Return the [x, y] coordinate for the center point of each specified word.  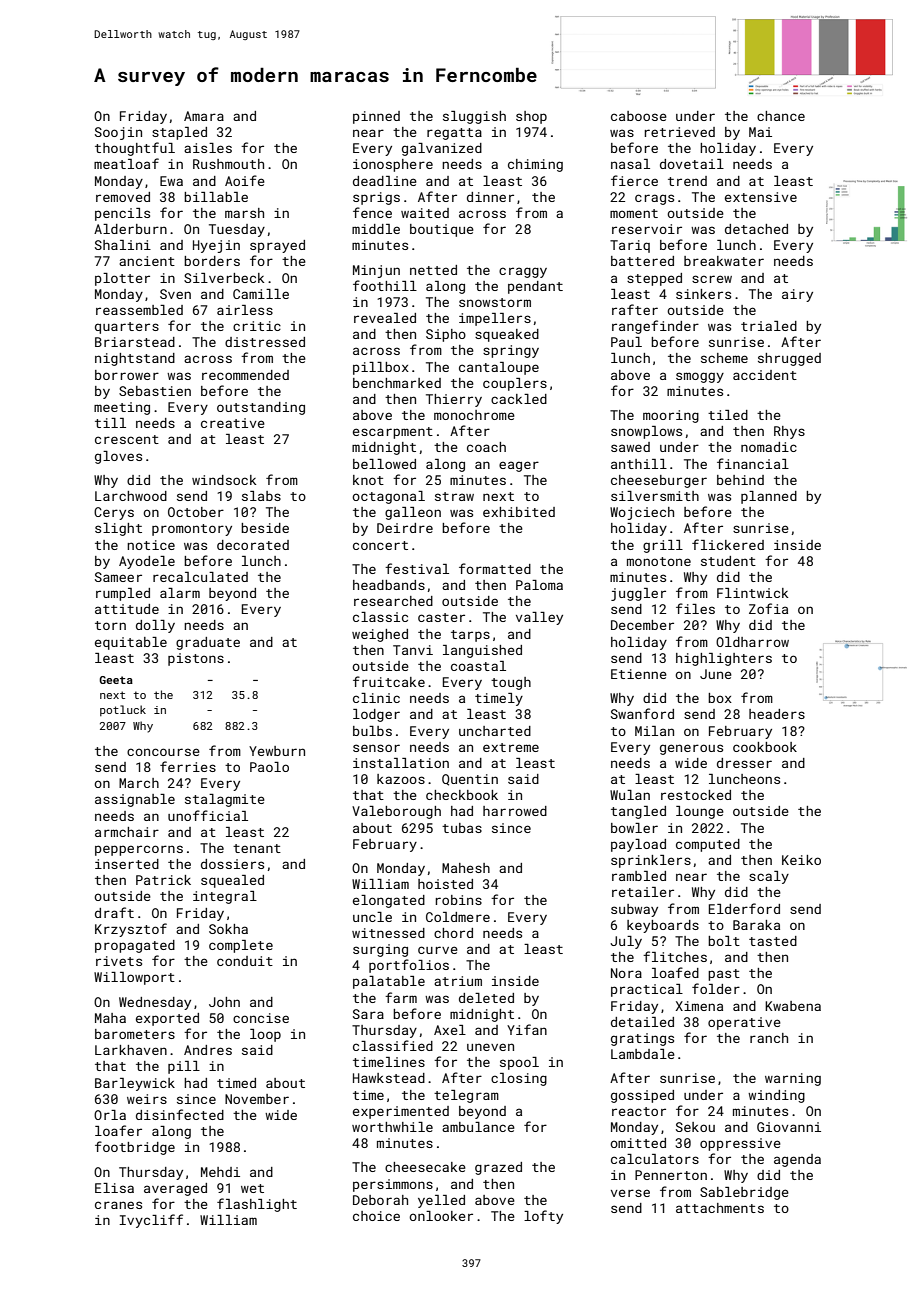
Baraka [756, 925]
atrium [458, 981]
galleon [413, 513]
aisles [208, 148]
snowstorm [495, 302]
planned [769, 497]
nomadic [769, 447]
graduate [208, 643]
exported [167, 1019]
